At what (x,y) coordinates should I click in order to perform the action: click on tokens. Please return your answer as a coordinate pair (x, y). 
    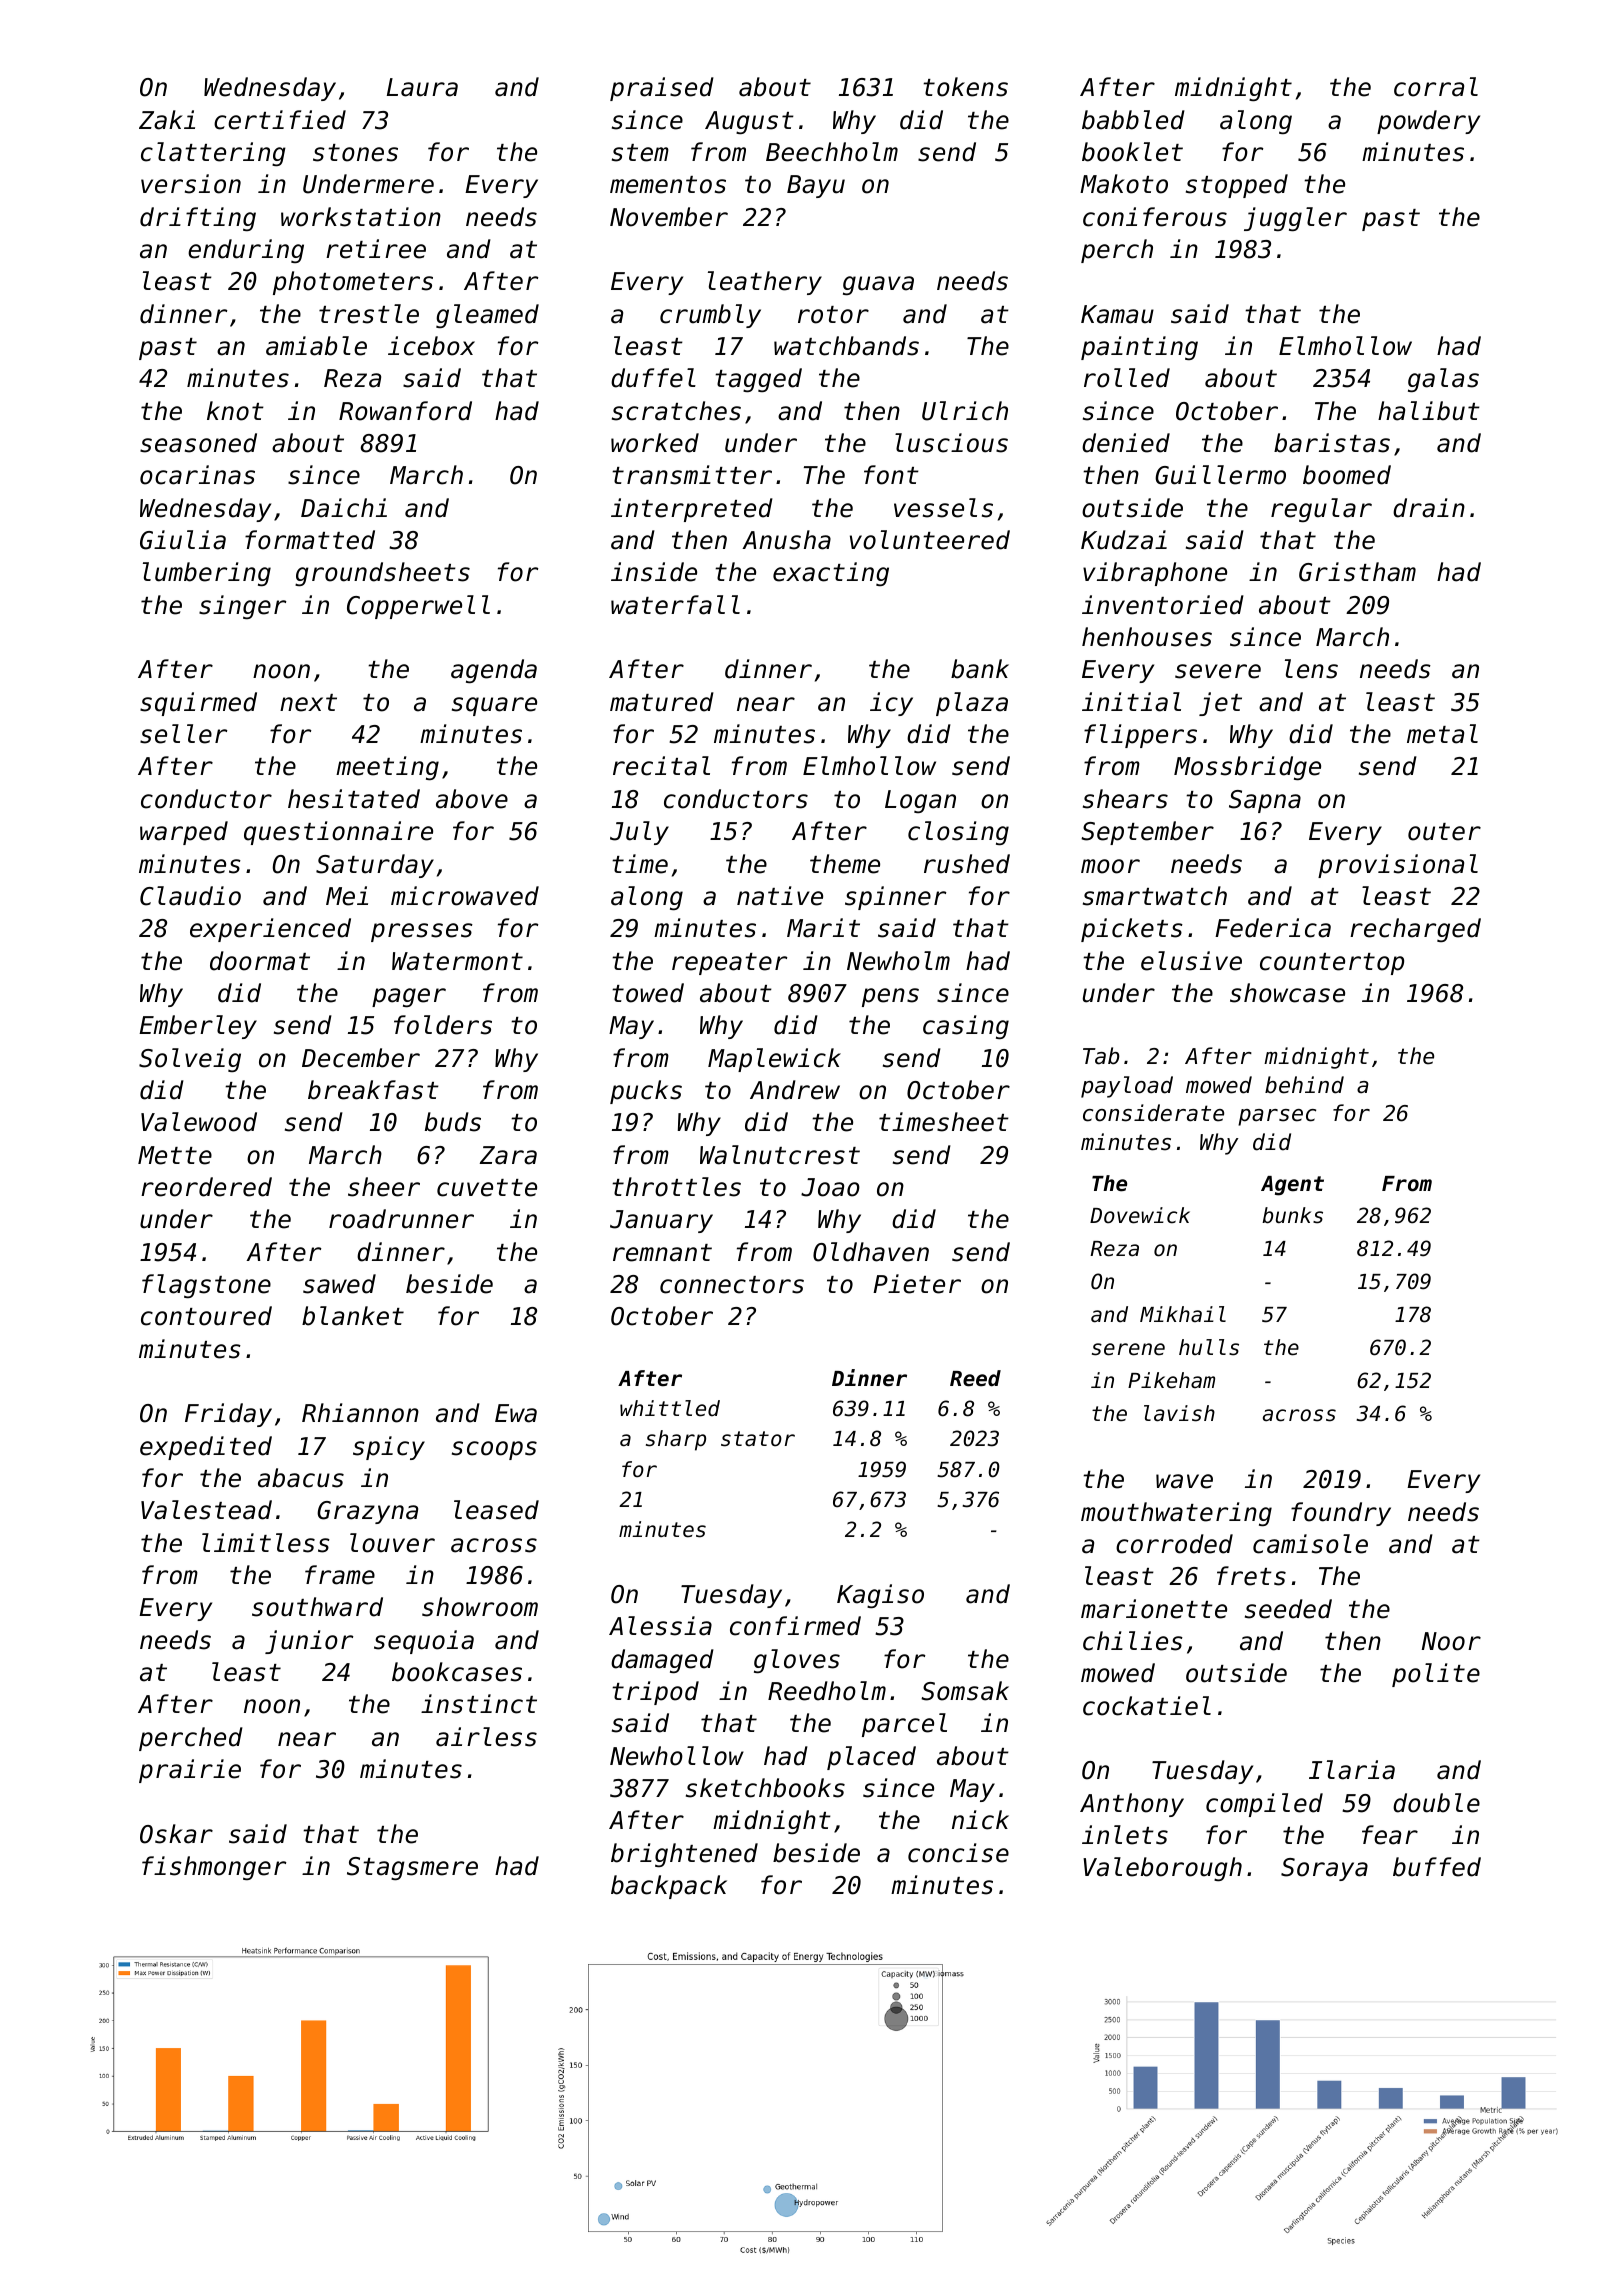
    Looking at the image, I should click on (965, 87).
